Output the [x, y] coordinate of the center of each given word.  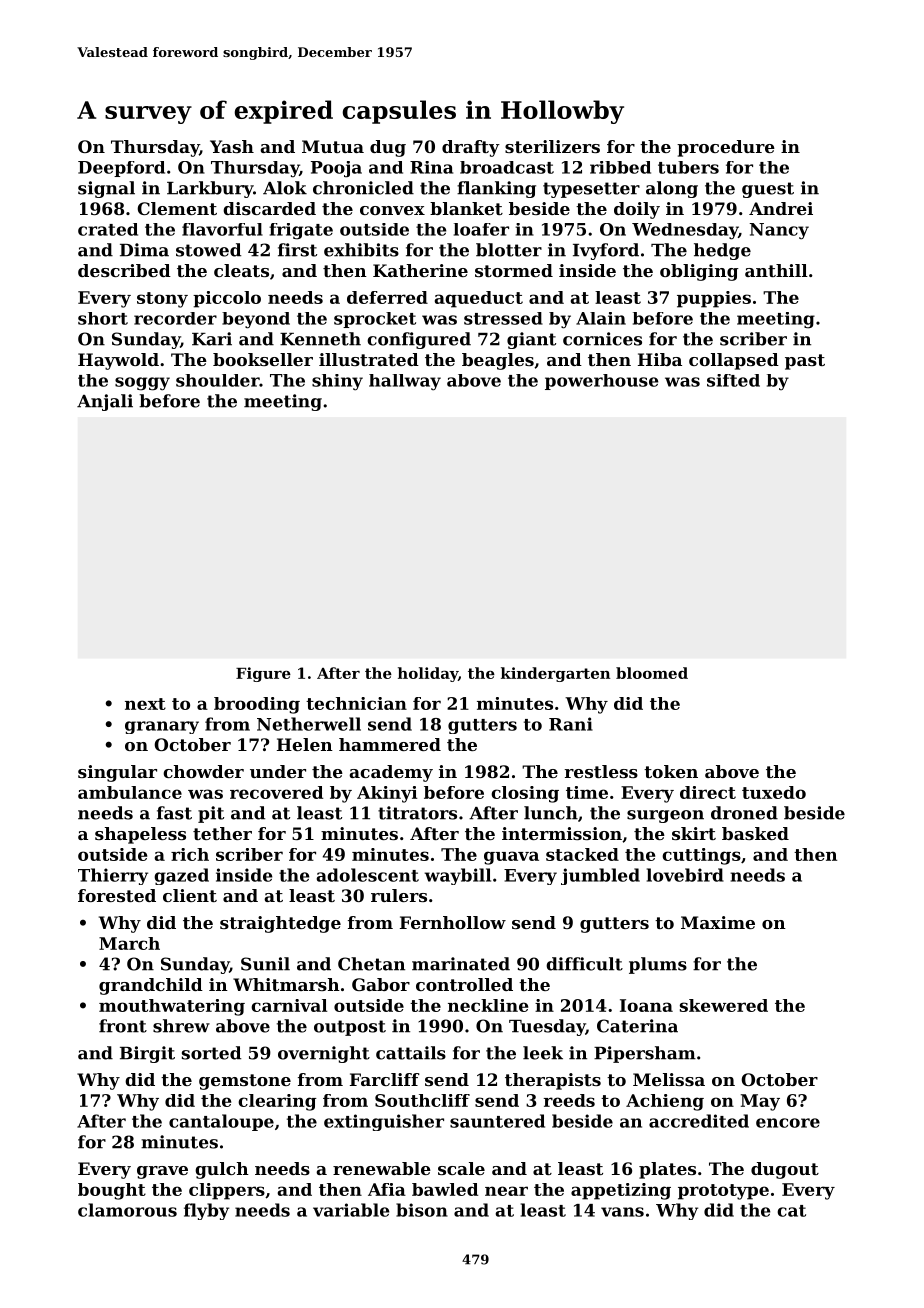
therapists [553, 1081]
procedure [726, 148]
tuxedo [774, 792]
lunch [551, 813]
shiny [337, 382]
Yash [232, 146]
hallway [405, 382]
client [190, 895]
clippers [227, 1191]
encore [788, 1123]
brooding [257, 705]
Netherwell [309, 724]
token [671, 771]
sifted [733, 380]
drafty [471, 148]
